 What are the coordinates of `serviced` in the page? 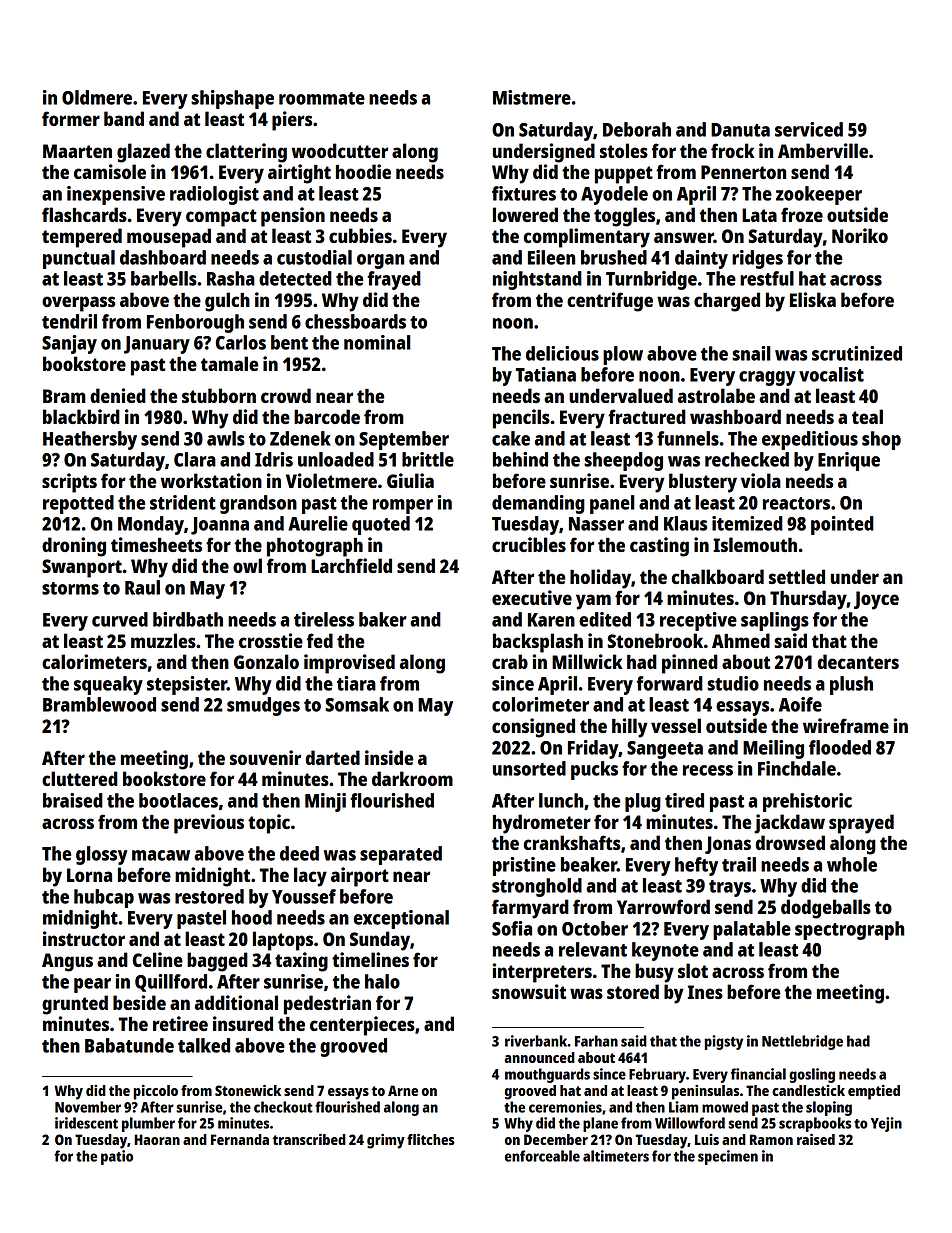 It's located at (809, 129).
